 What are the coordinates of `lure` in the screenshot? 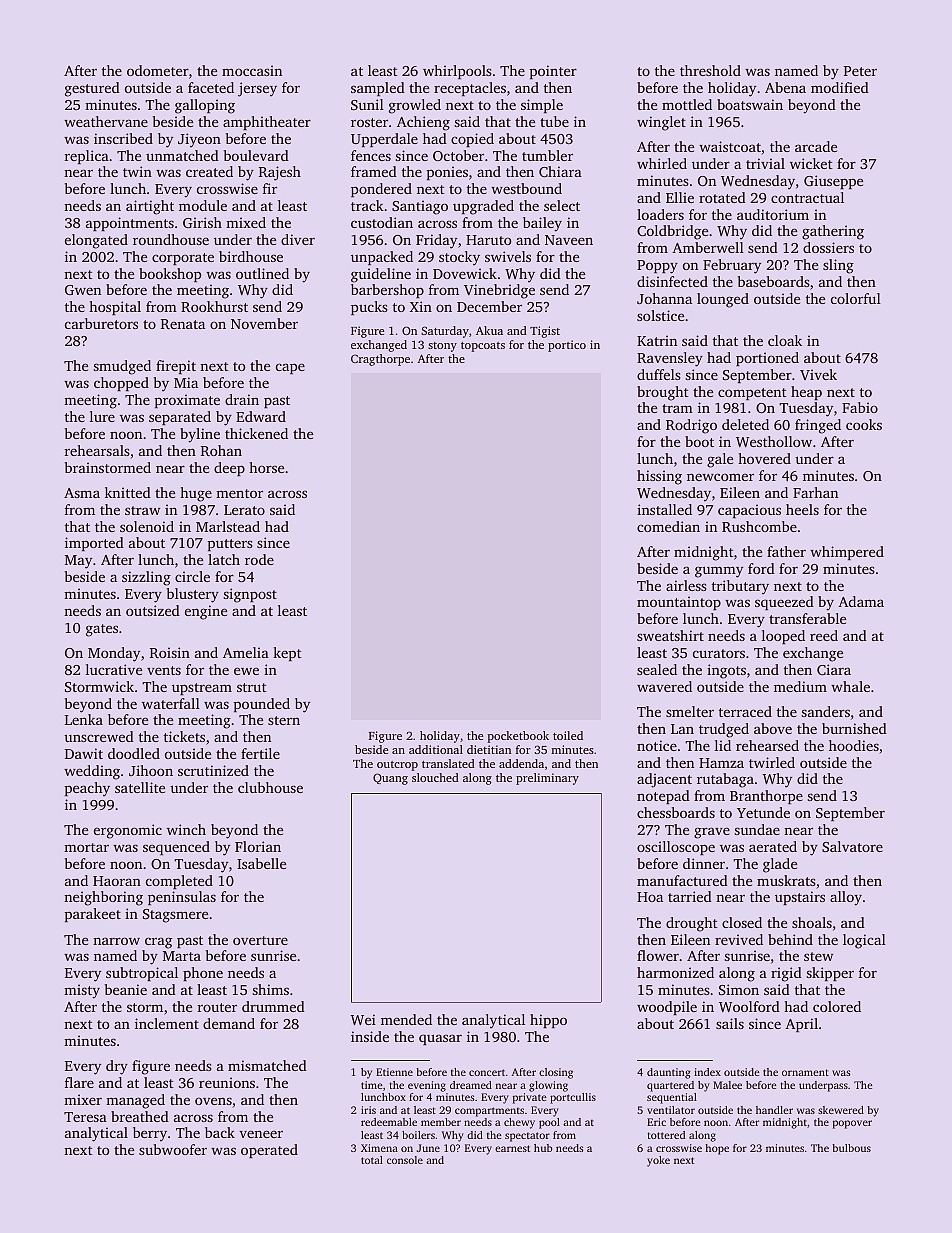 It's located at (102, 416).
